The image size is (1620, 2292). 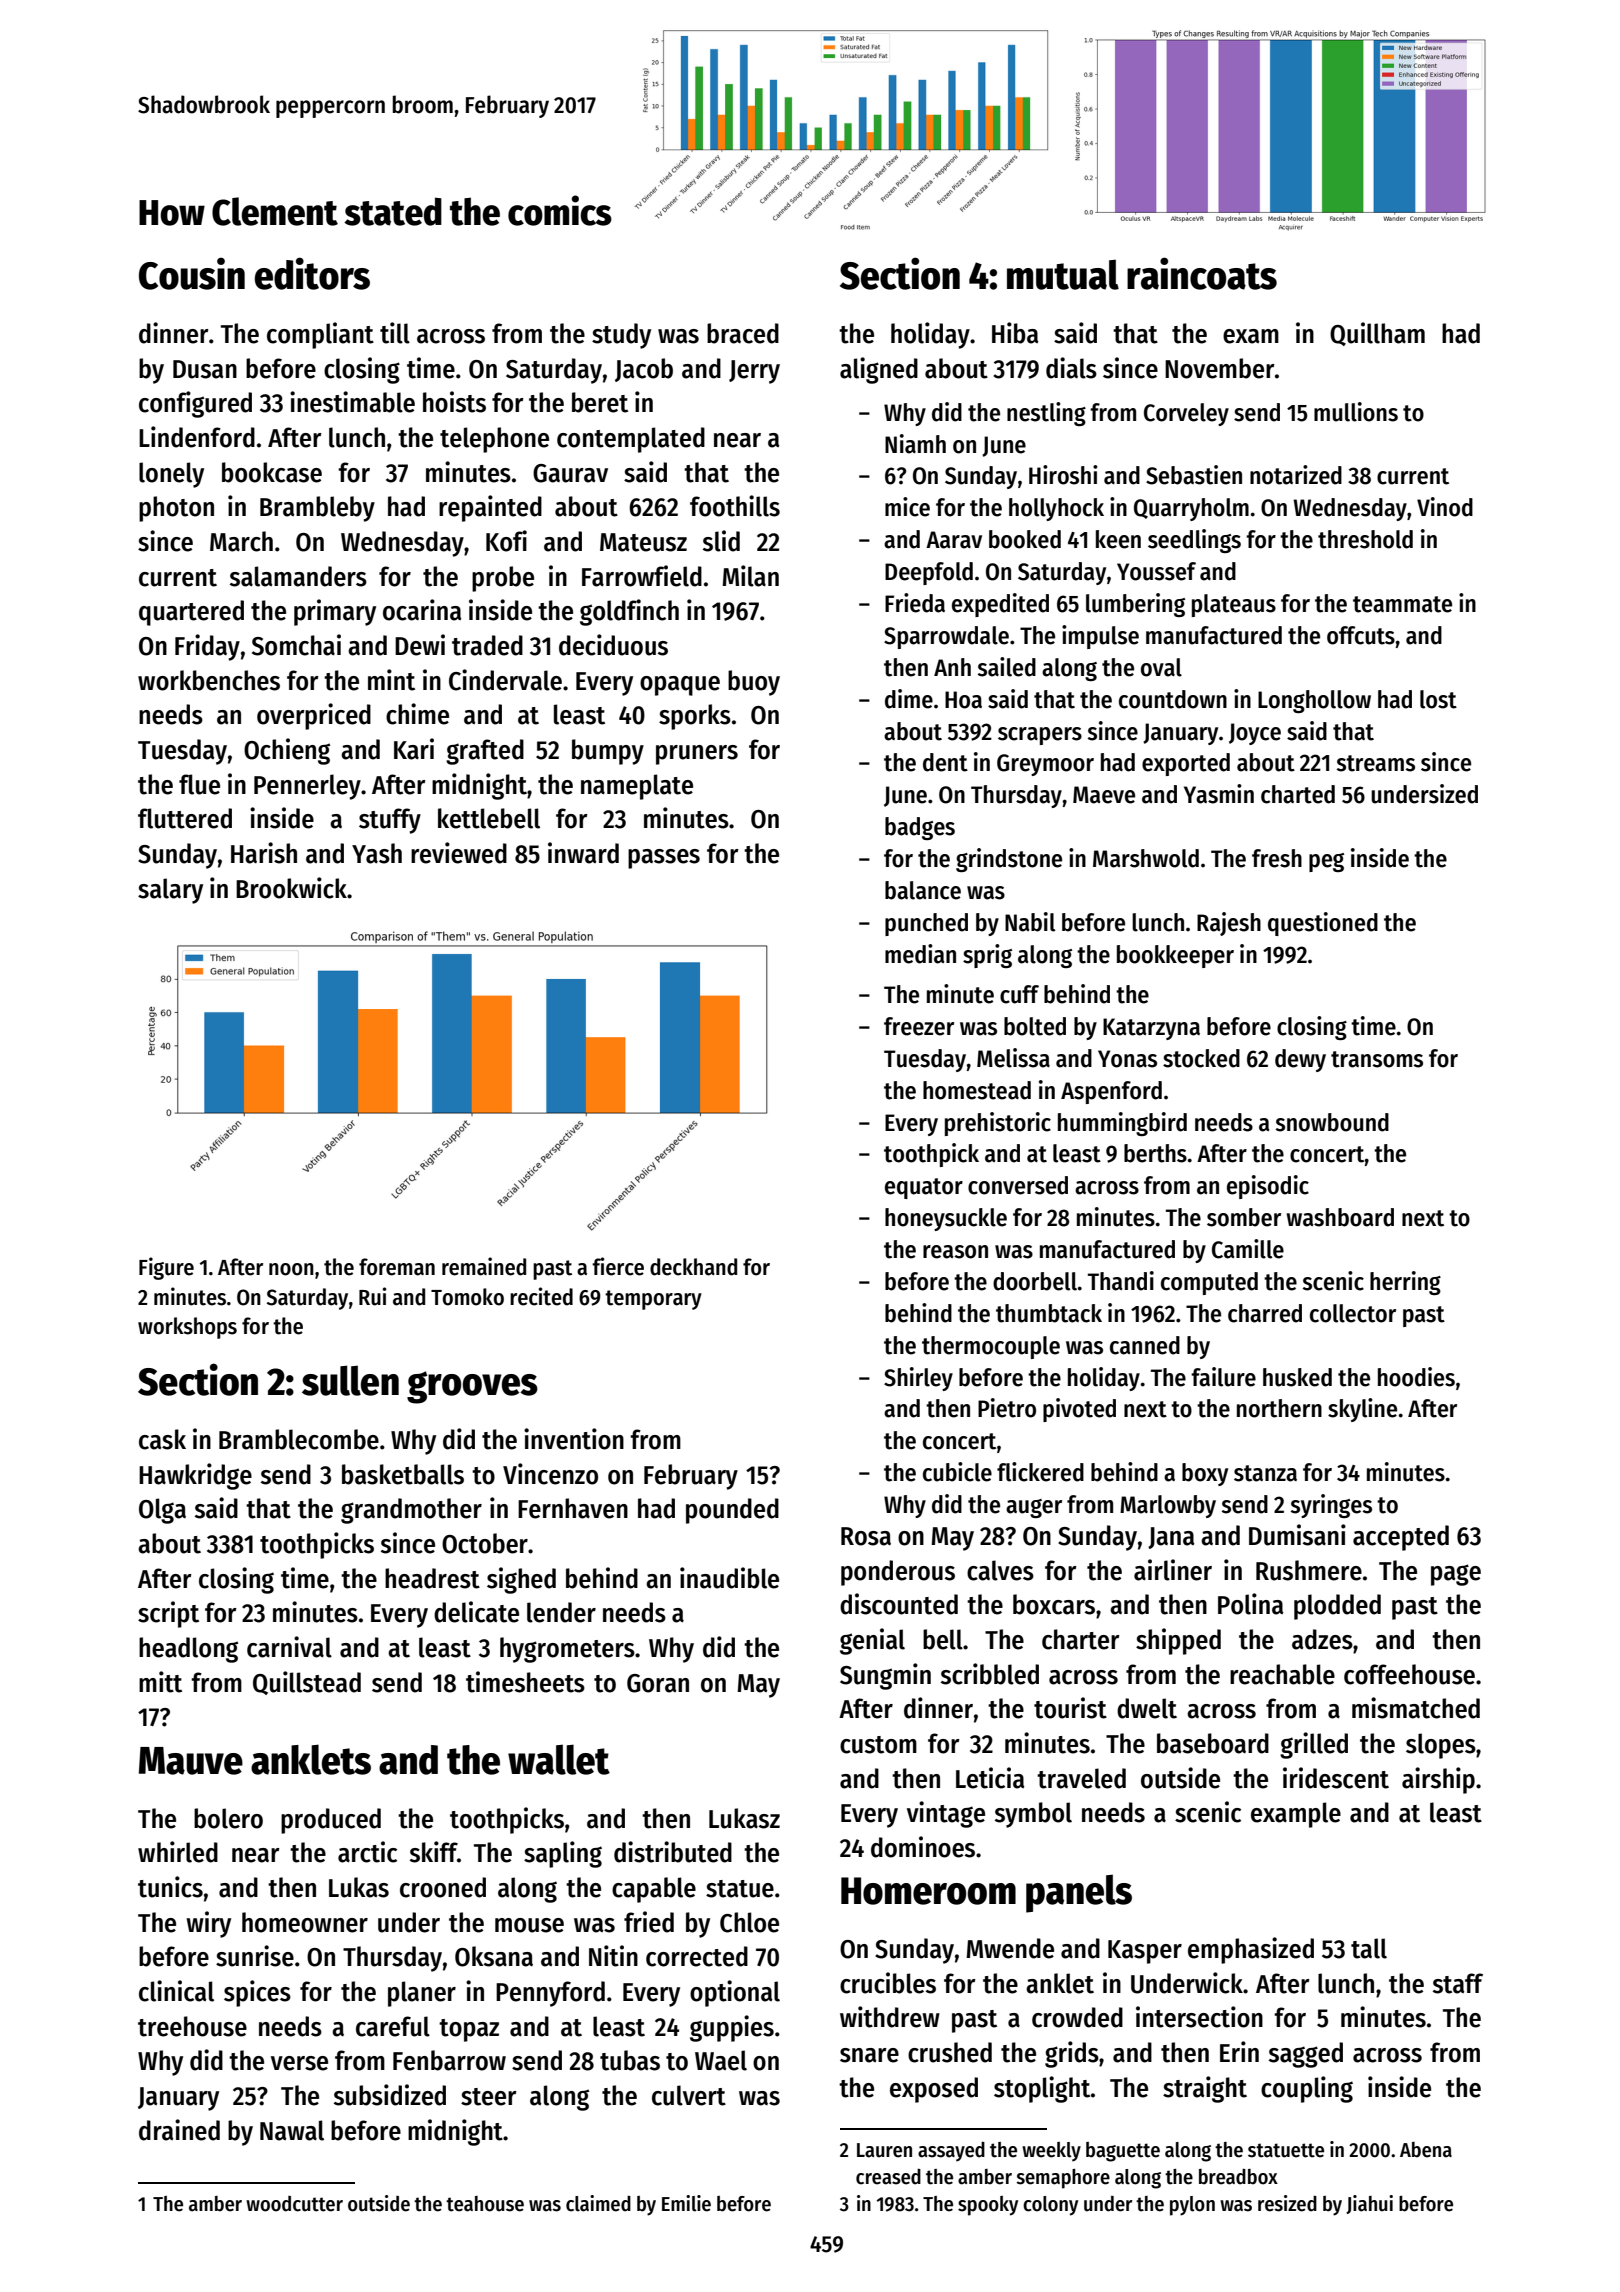 I want to click on foreman, so click(x=397, y=1267).
